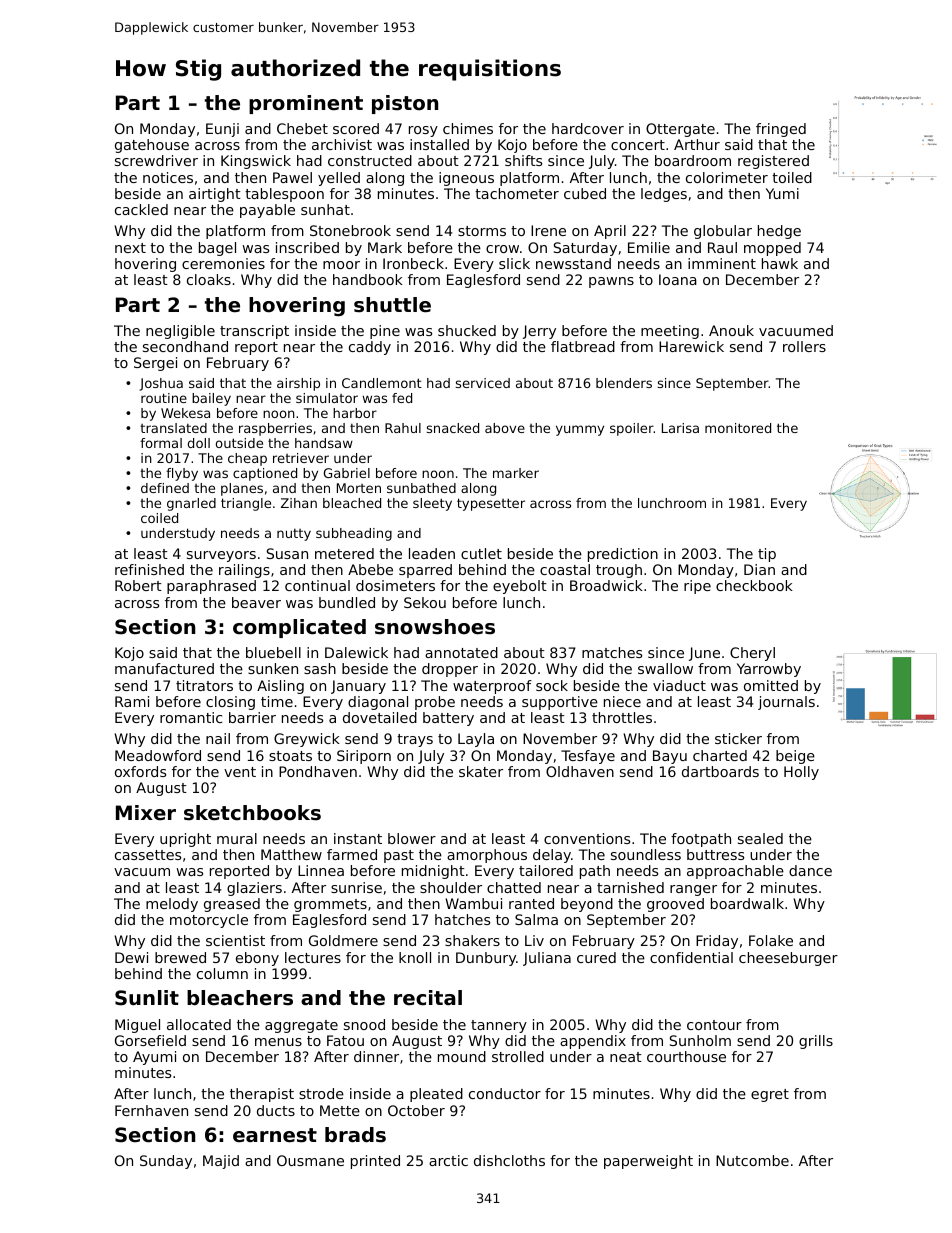  What do you see at coordinates (565, 569) in the page?
I see `coastal` at bounding box center [565, 569].
